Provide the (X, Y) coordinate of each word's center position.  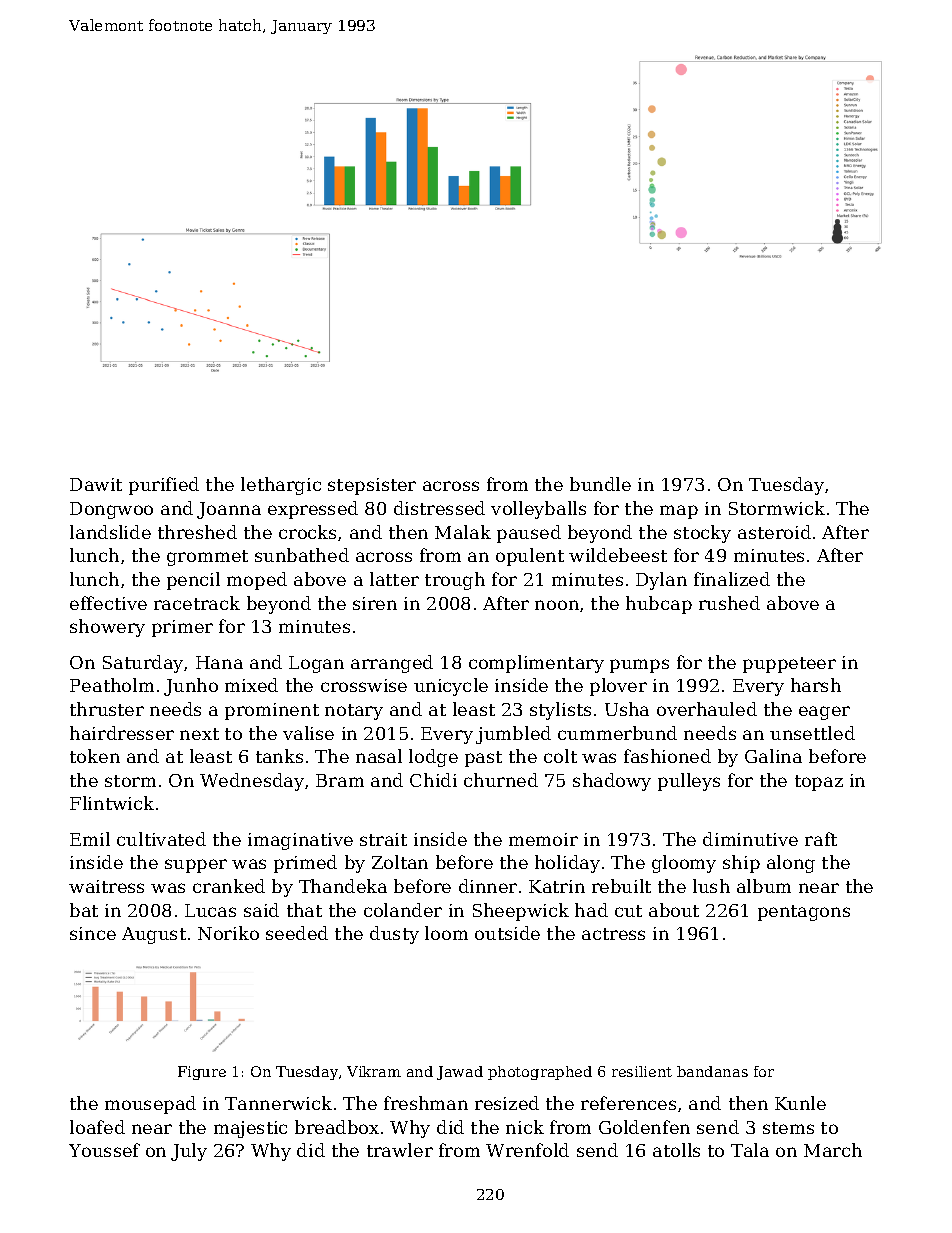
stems (788, 1128)
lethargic (281, 486)
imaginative (300, 841)
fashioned (667, 756)
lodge (433, 758)
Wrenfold (527, 1150)
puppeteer (789, 665)
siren (375, 603)
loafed (97, 1127)
